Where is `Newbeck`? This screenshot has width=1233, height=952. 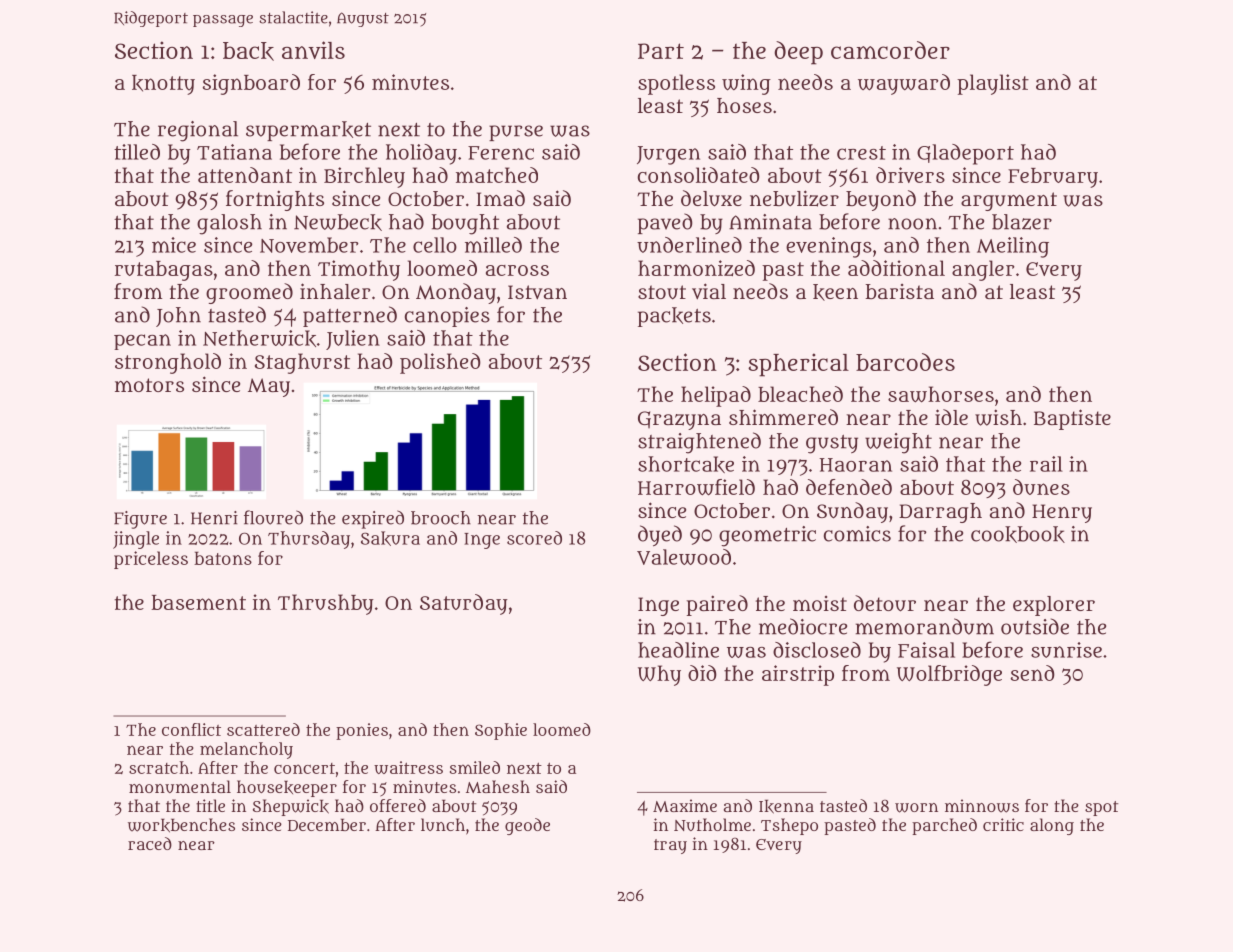 Newbeck is located at coordinates (338, 222).
